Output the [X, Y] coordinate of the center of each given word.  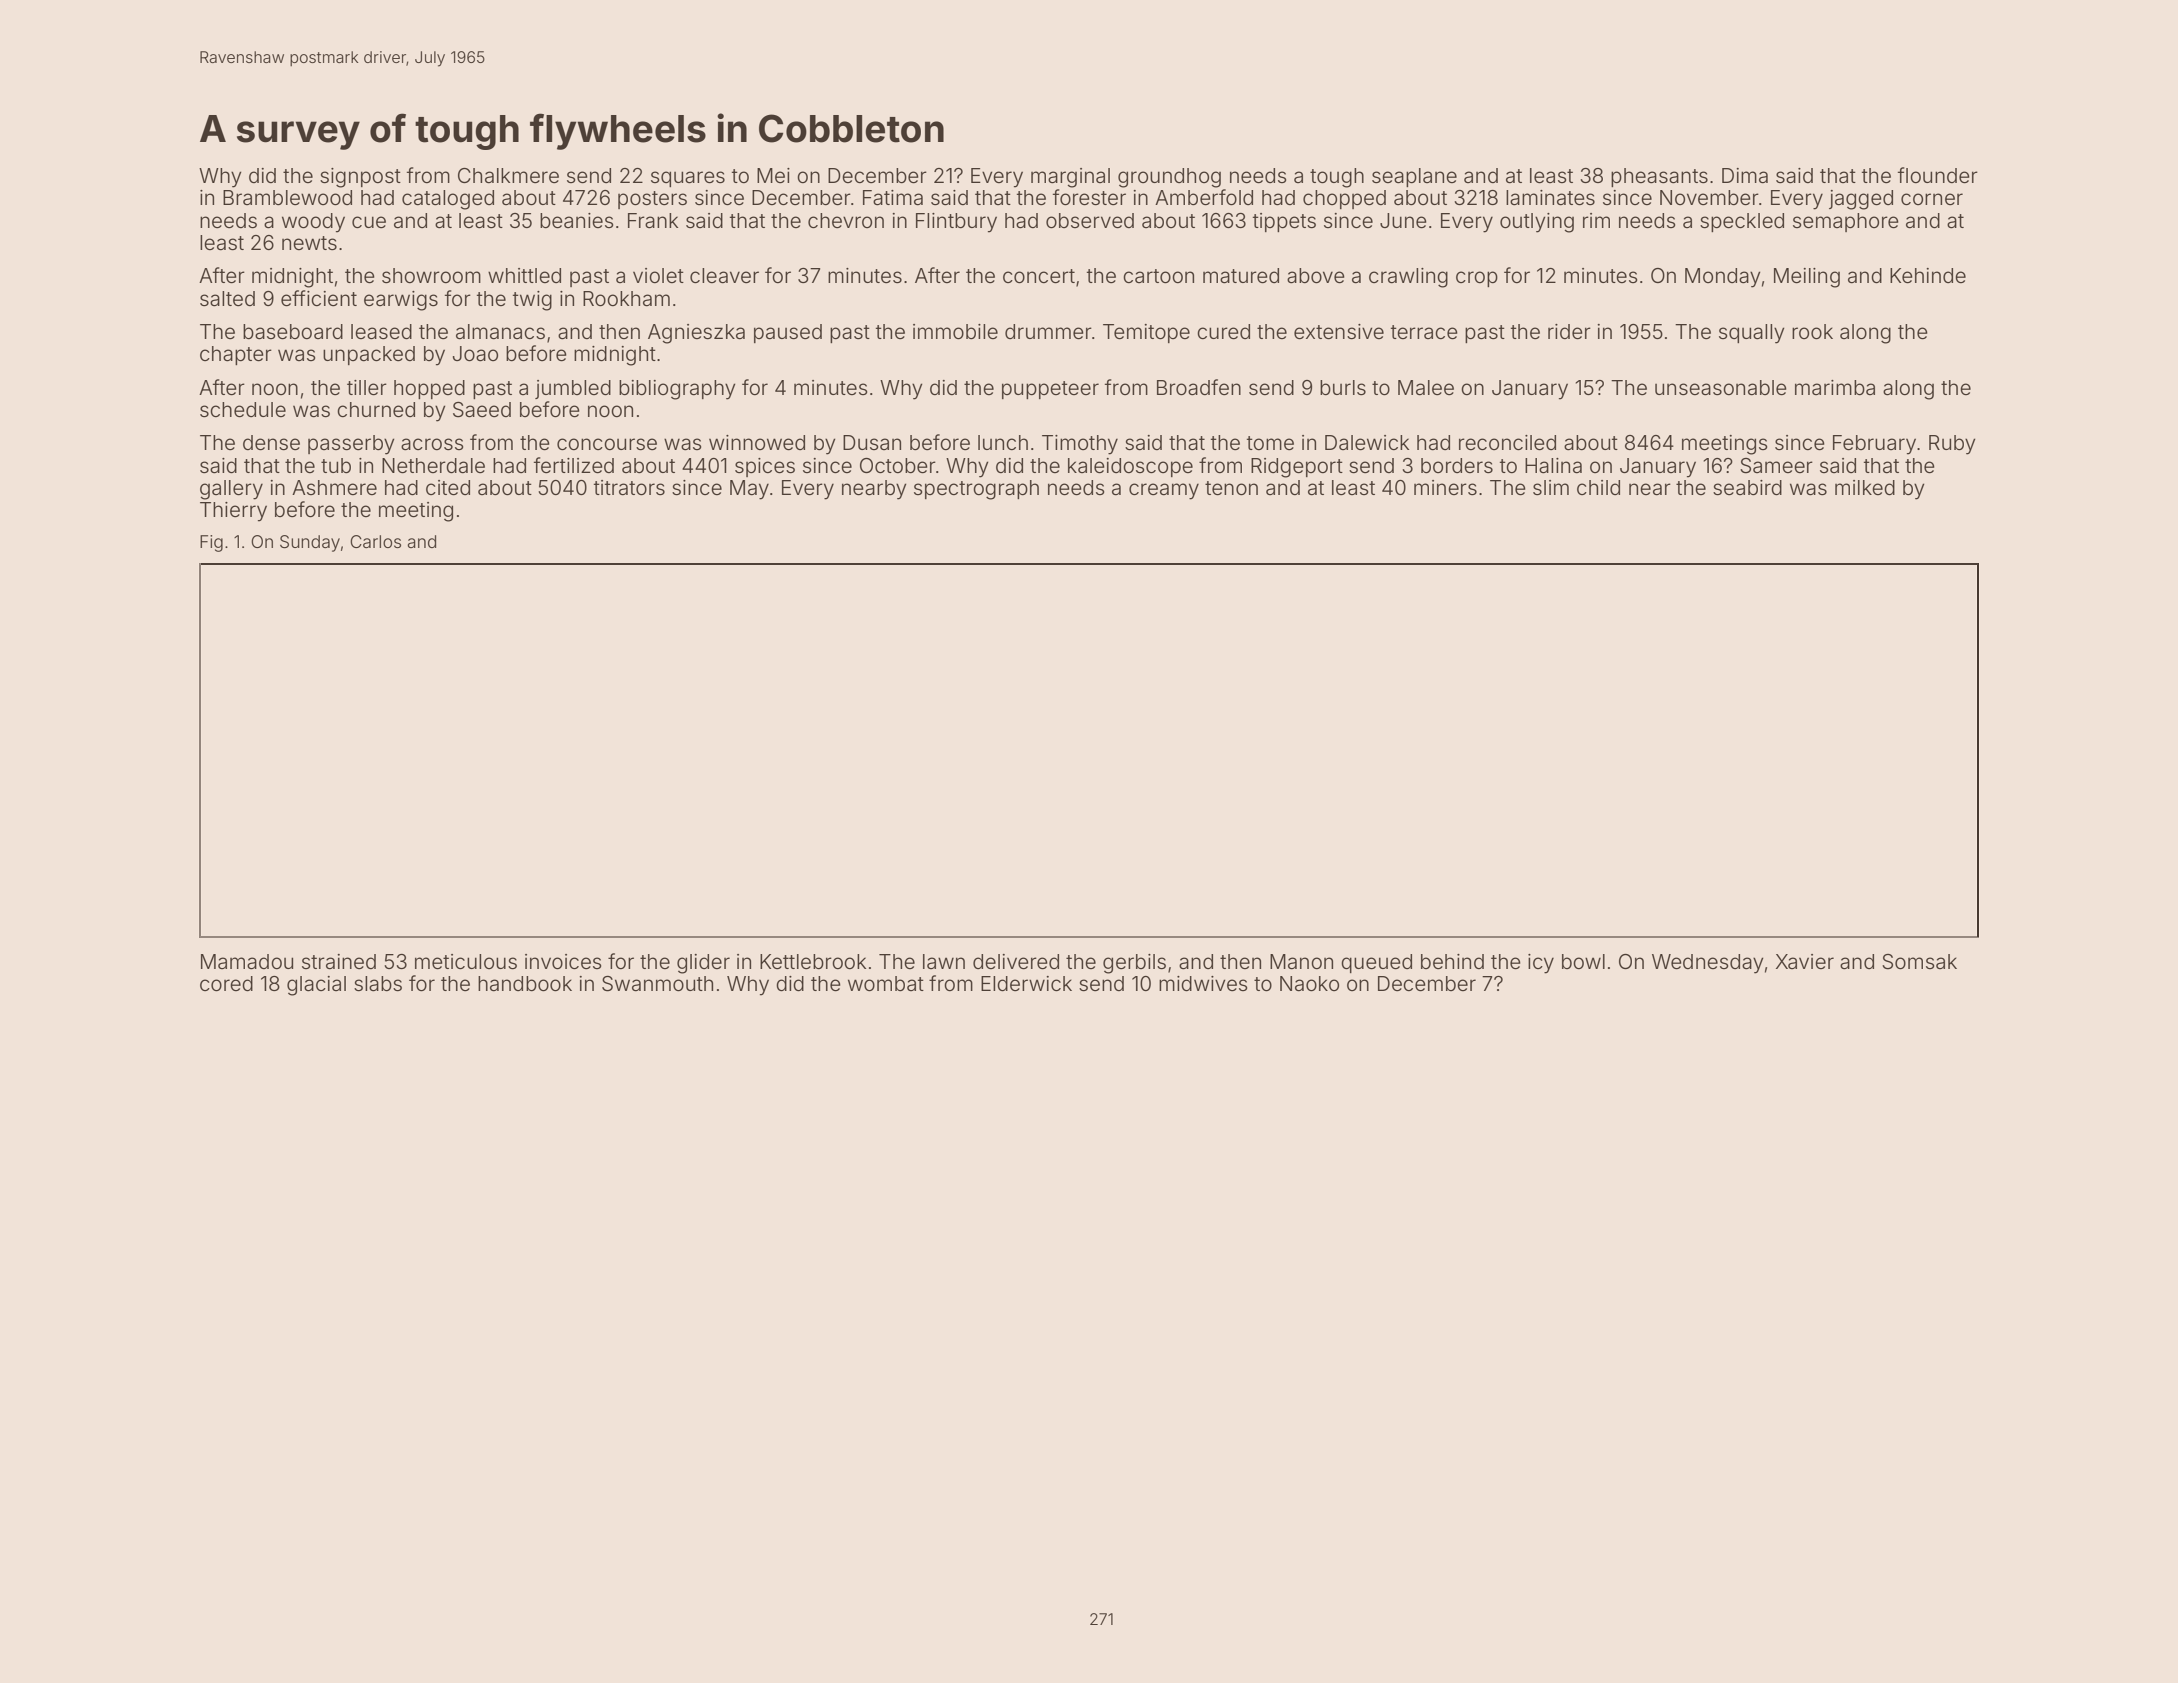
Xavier [1805, 961]
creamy [1164, 491]
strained [339, 961]
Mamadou [247, 962]
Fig [211, 543]
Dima [1745, 175]
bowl [1583, 961]
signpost [360, 178]
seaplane [1414, 177]
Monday [1722, 278]
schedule [243, 409]
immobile [955, 331]
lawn [944, 961]
